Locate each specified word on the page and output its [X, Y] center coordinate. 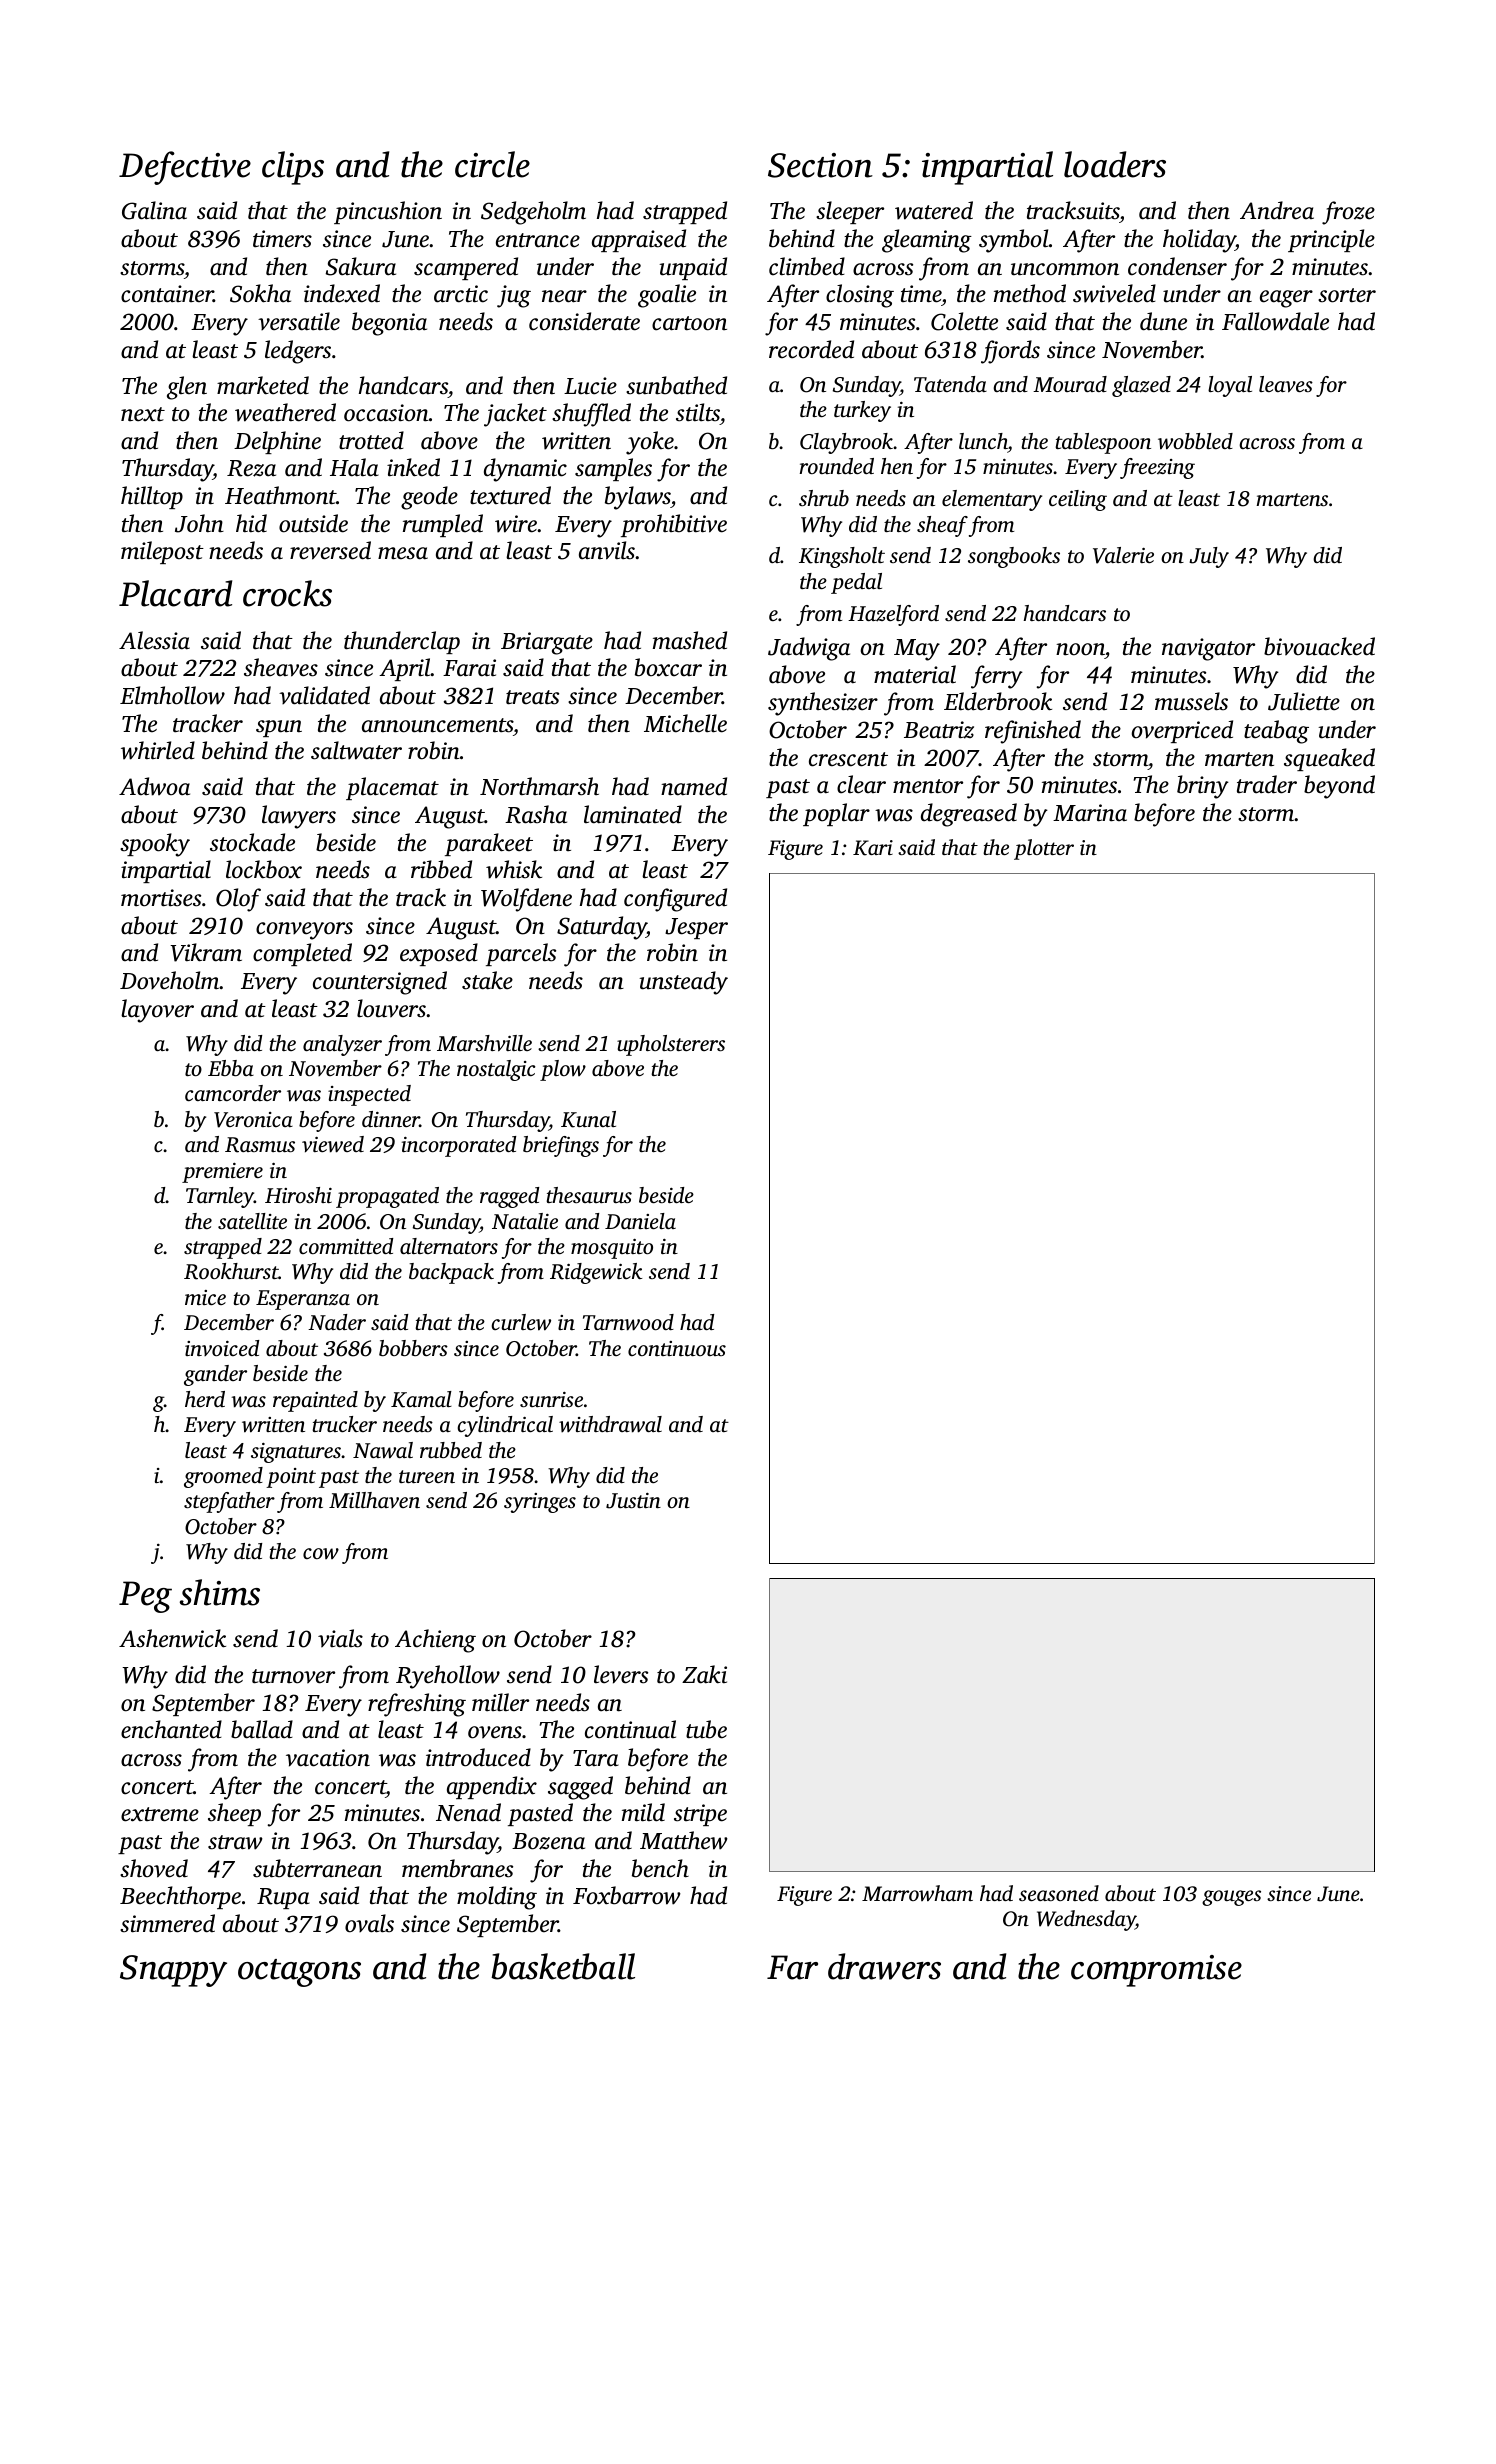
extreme [160, 1814]
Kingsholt [842, 557]
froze [1348, 213]
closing [860, 296]
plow [563, 1070]
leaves [1286, 384]
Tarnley [220, 1197]
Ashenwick [172, 1638]
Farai [469, 668]
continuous [677, 1348]
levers [621, 1674]
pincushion [388, 212]
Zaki [704, 1674]
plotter [1044, 849]
